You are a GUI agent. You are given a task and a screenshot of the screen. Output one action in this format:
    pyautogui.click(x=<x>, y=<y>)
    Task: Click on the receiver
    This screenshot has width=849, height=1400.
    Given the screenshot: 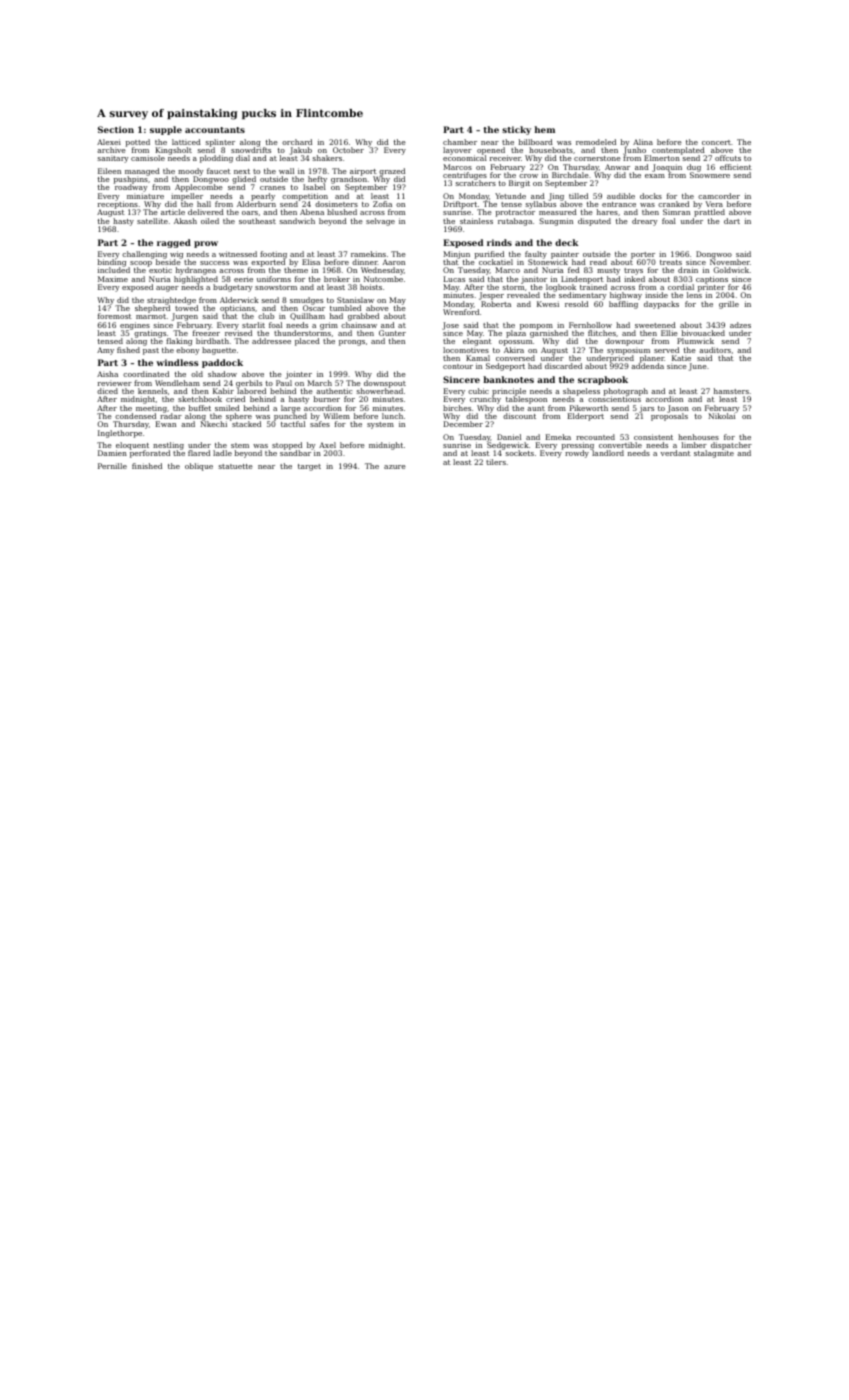 What is the action you would take?
    pyautogui.click(x=505, y=158)
